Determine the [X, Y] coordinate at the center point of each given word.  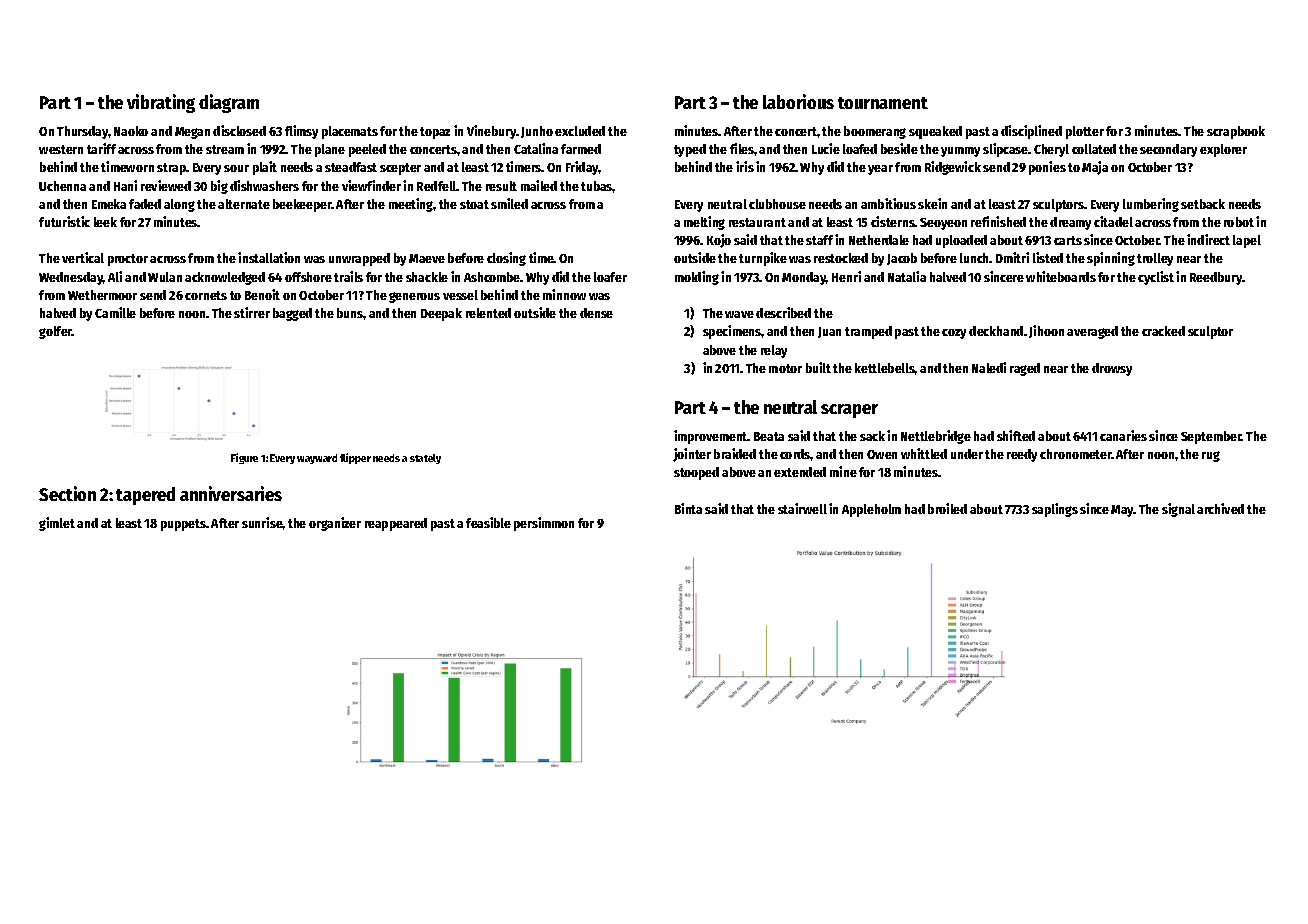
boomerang [875, 132]
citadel [1113, 221]
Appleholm [871, 510]
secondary [1168, 150]
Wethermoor [102, 295]
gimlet [57, 524]
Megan [192, 133]
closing [506, 259]
